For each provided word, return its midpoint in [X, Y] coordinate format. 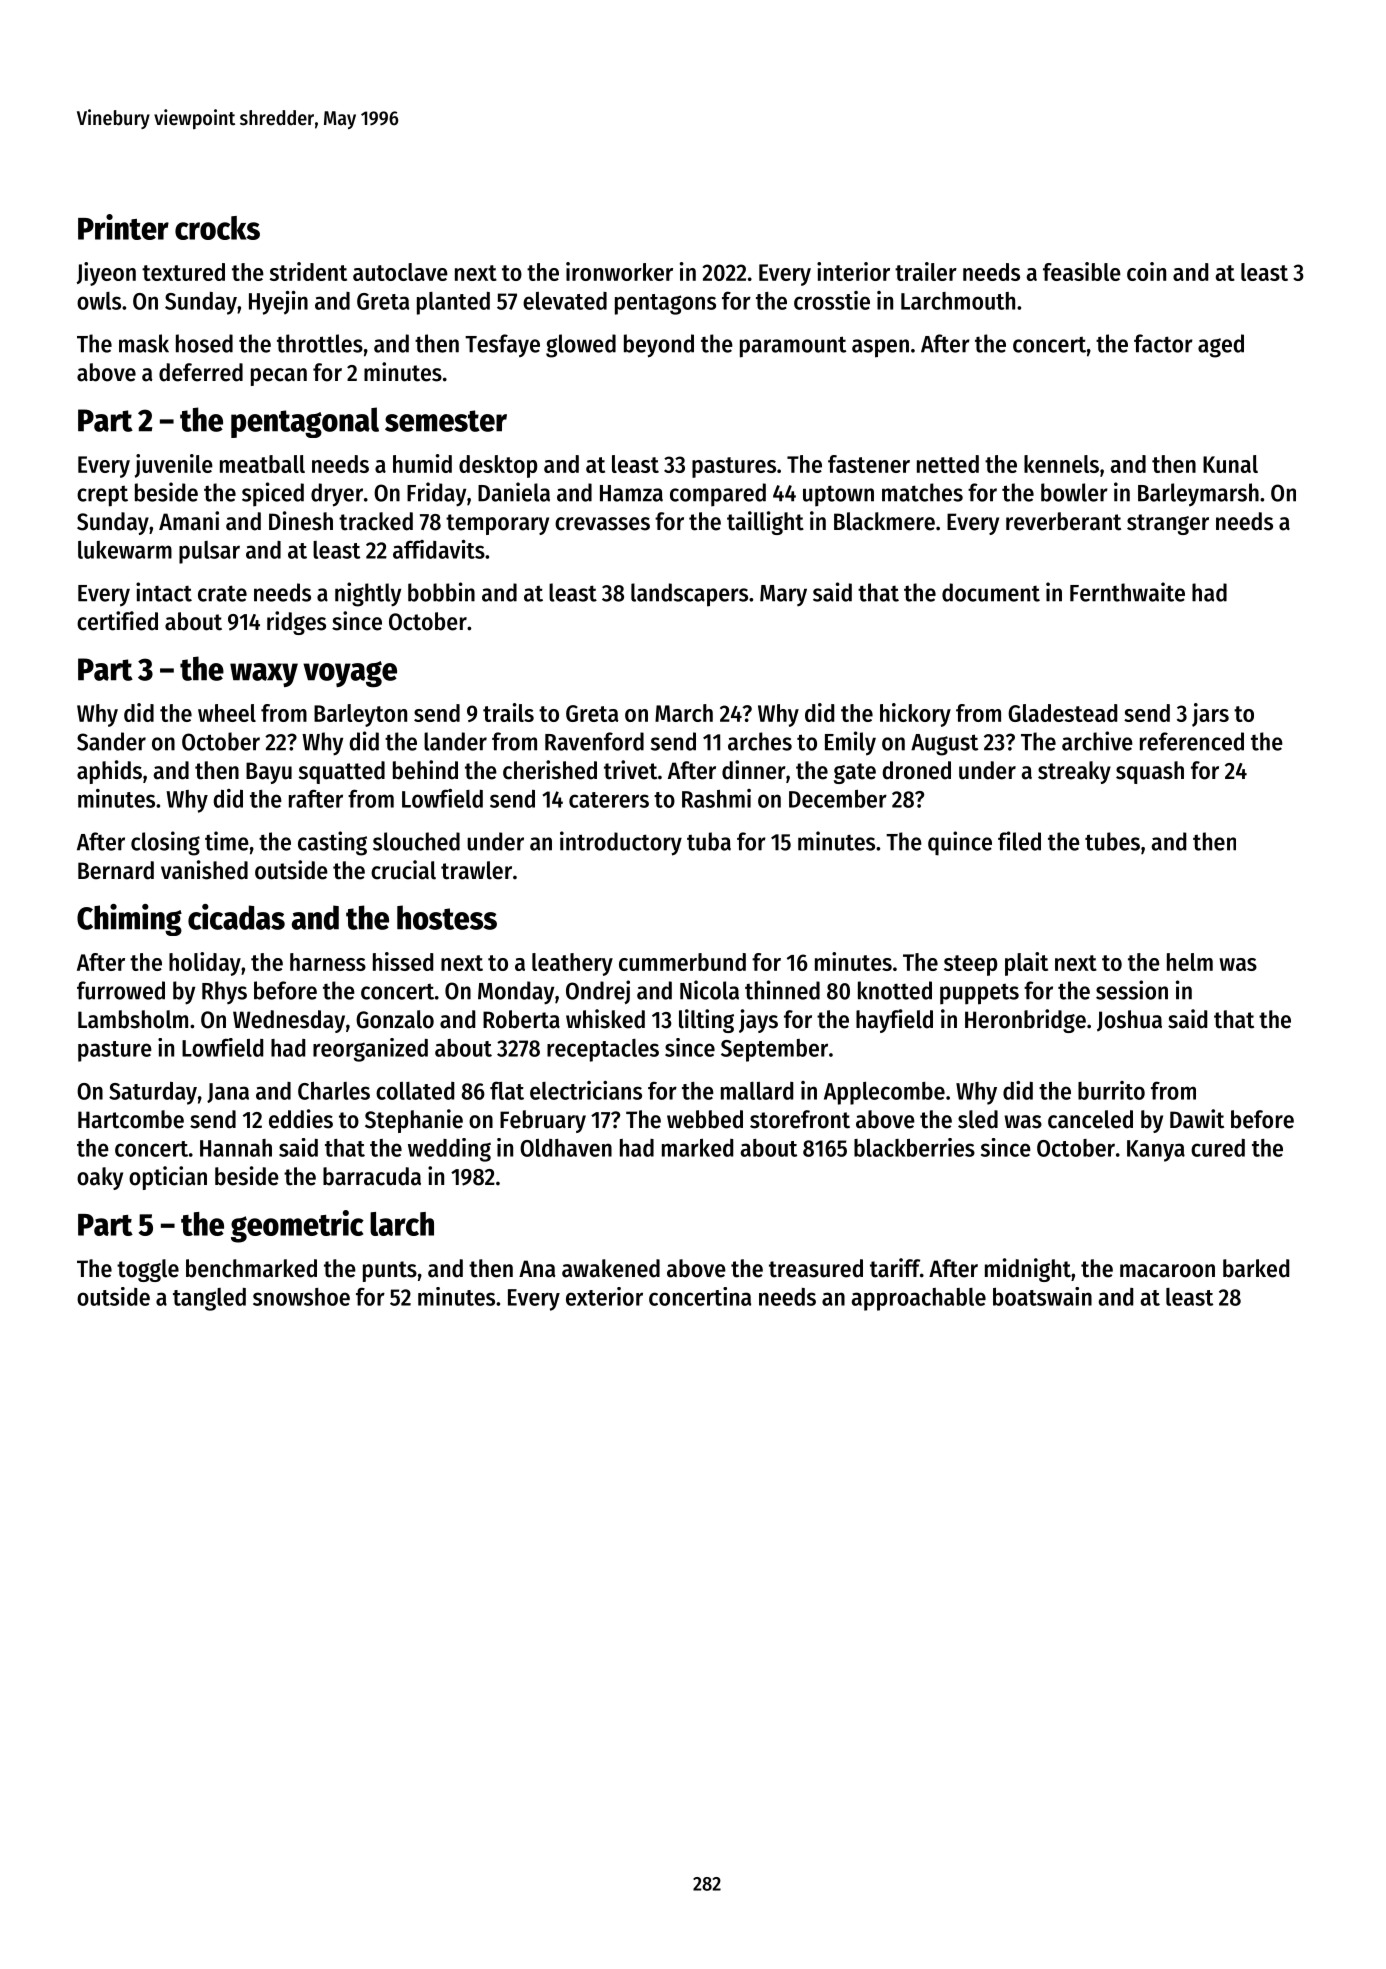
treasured [816, 1268]
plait [1026, 964]
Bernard [116, 870]
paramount [793, 347]
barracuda [372, 1176]
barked [1256, 1268]
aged [1221, 346]
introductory [621, 843]
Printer [123, 227]
